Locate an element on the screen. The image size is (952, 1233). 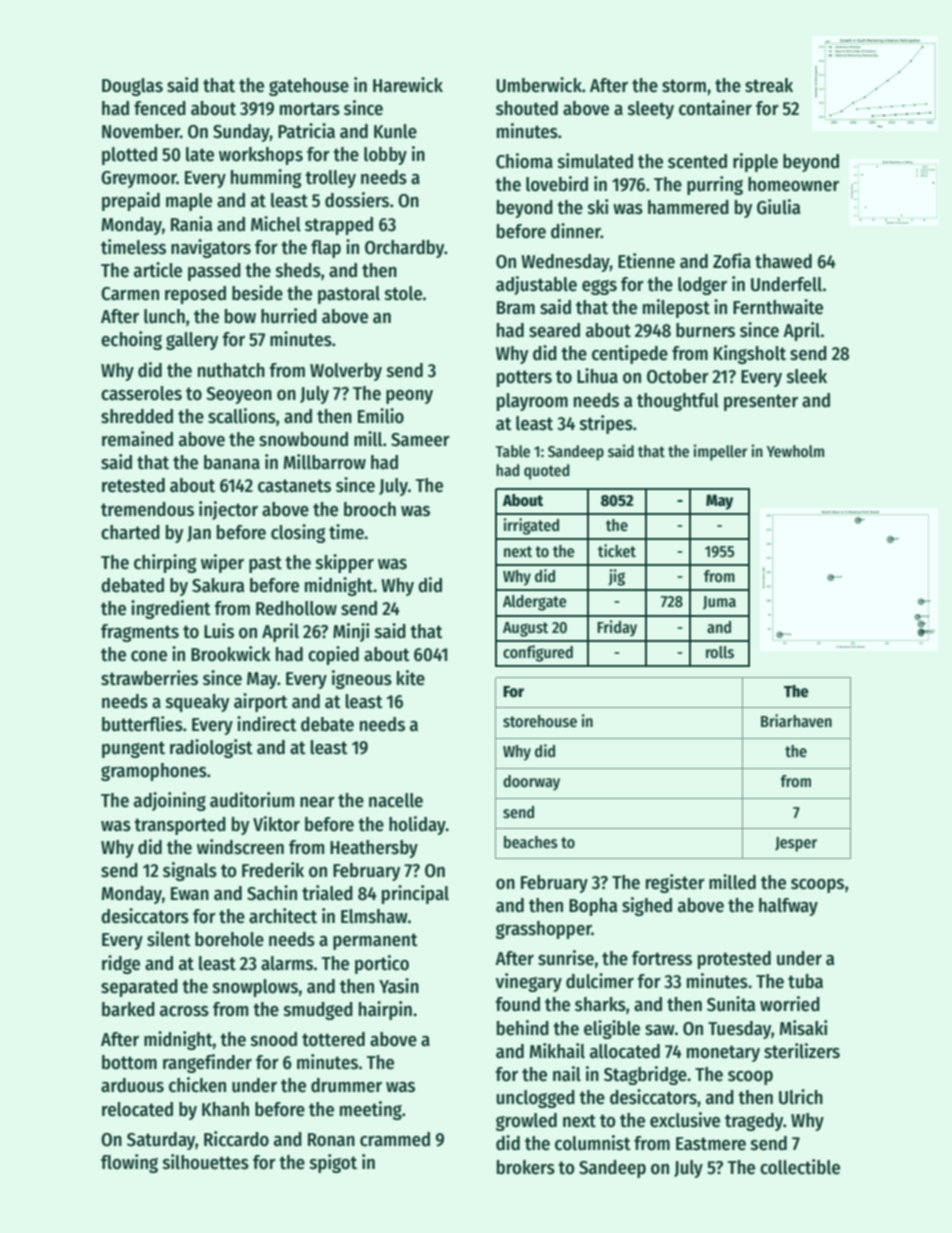
Briarhaven is located at coordinates (796, 720).
